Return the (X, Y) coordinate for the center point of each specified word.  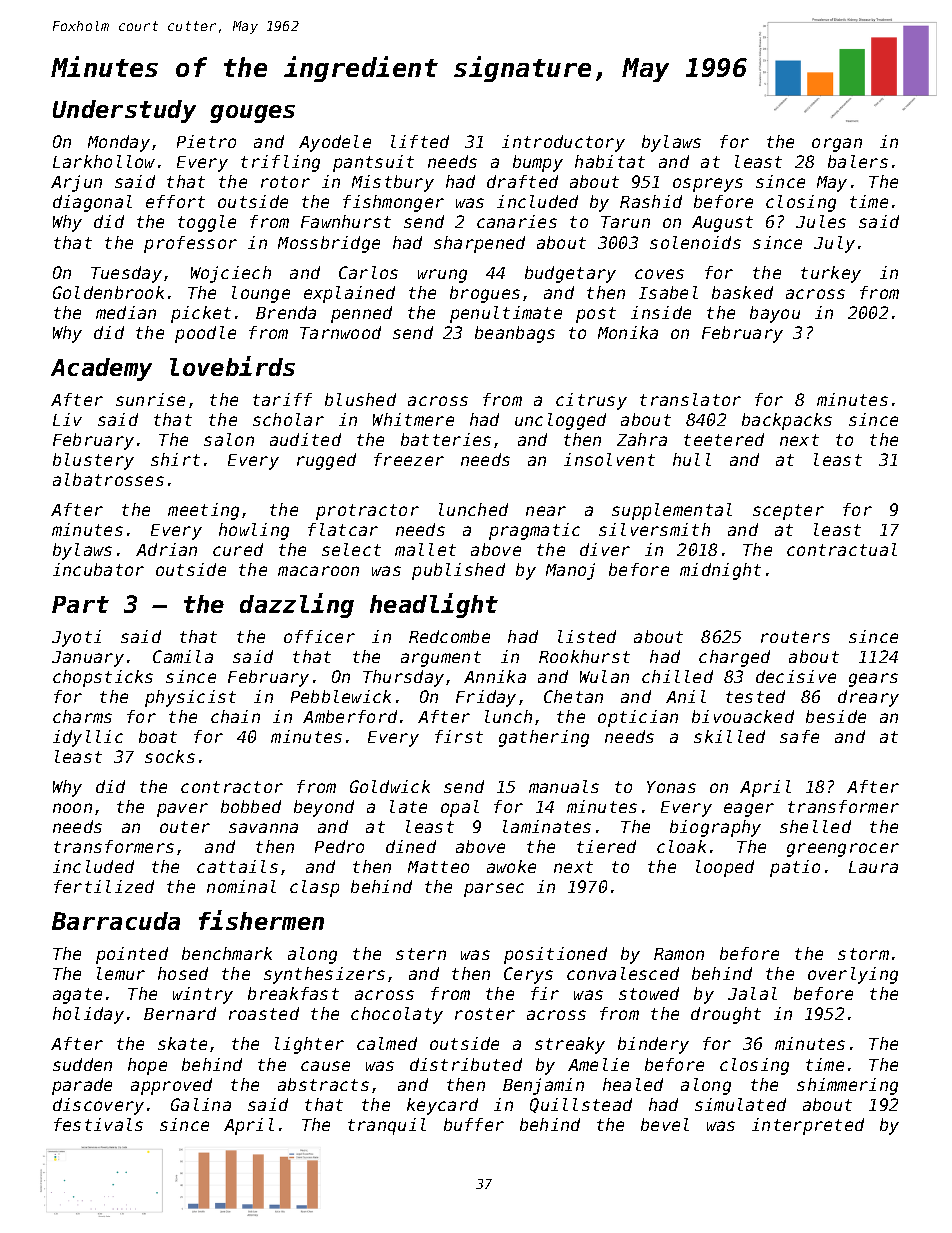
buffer (474, 1124)
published (458, 571)
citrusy (591, 401)
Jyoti (76, 638)
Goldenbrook (108, 292)
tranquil (387, 1126)
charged (734, 658)
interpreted (808, 1126)
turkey (831, 274)
